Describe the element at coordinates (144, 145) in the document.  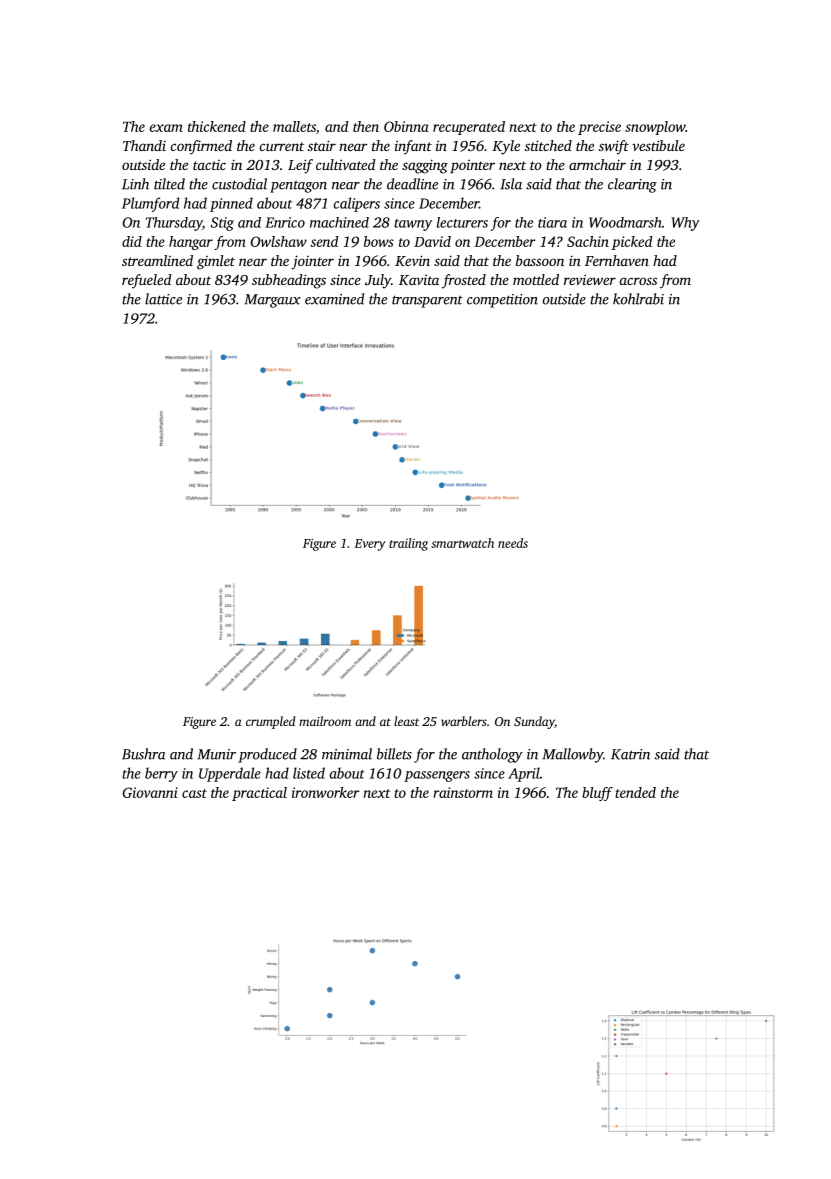
I see `Thandi` at that location.
